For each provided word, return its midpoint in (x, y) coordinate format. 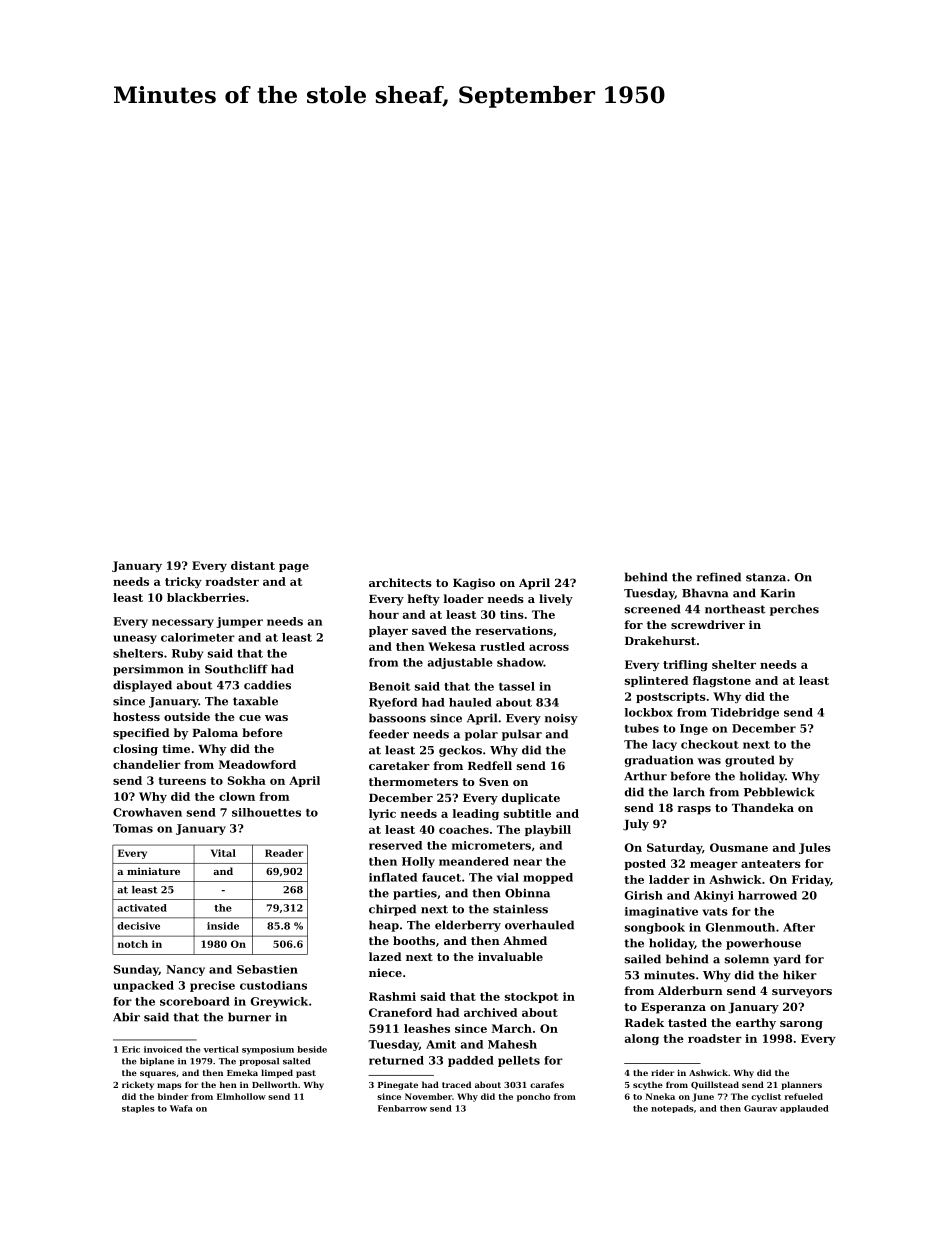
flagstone (722, 681)
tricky (183, 582)
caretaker (399, 765)
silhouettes (266, 812)
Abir (126, 1017)
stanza (766, 577)
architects (400, 582)
